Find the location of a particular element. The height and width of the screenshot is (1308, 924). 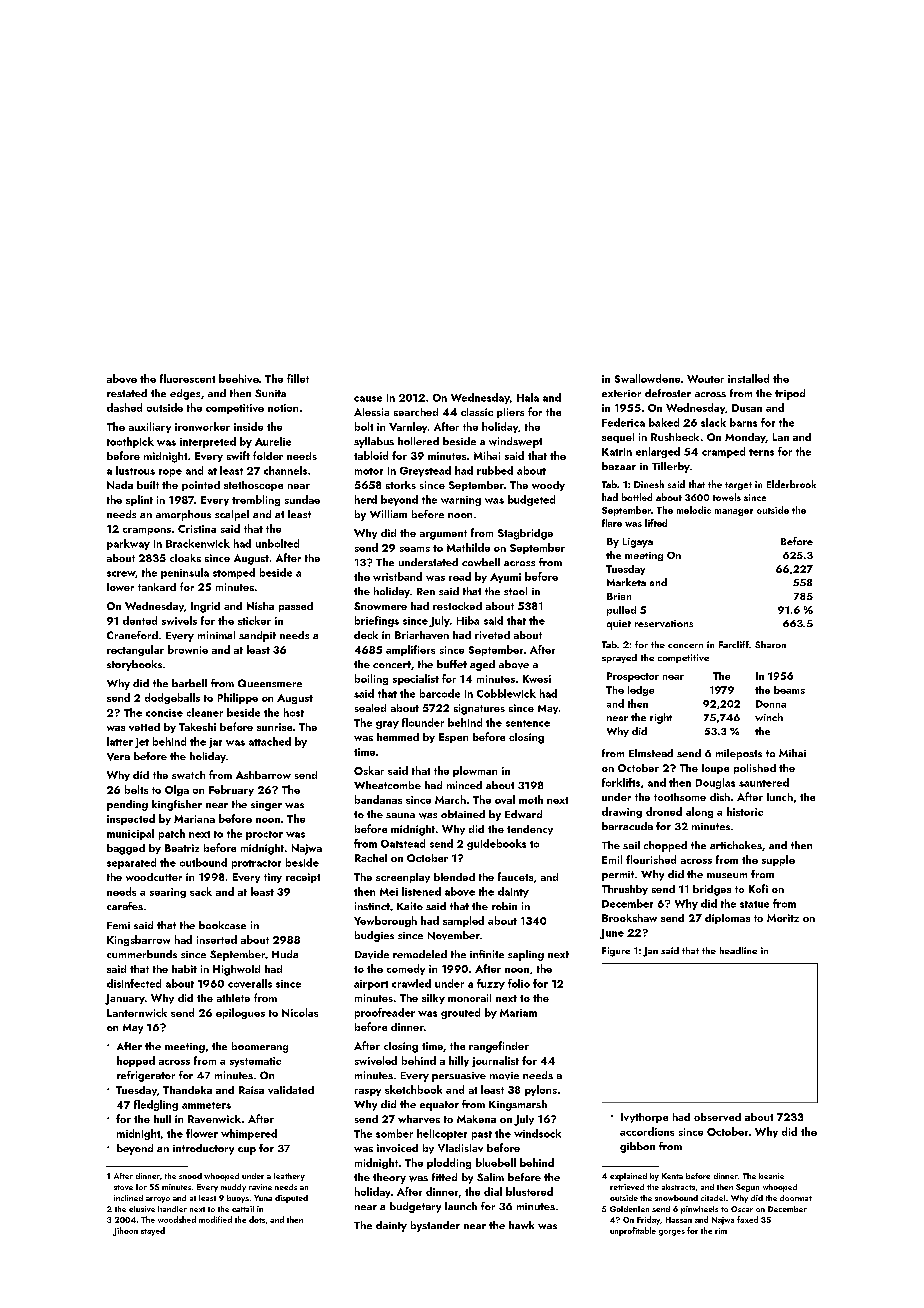

Wheatcombe is located at coordinates (387, 785).
